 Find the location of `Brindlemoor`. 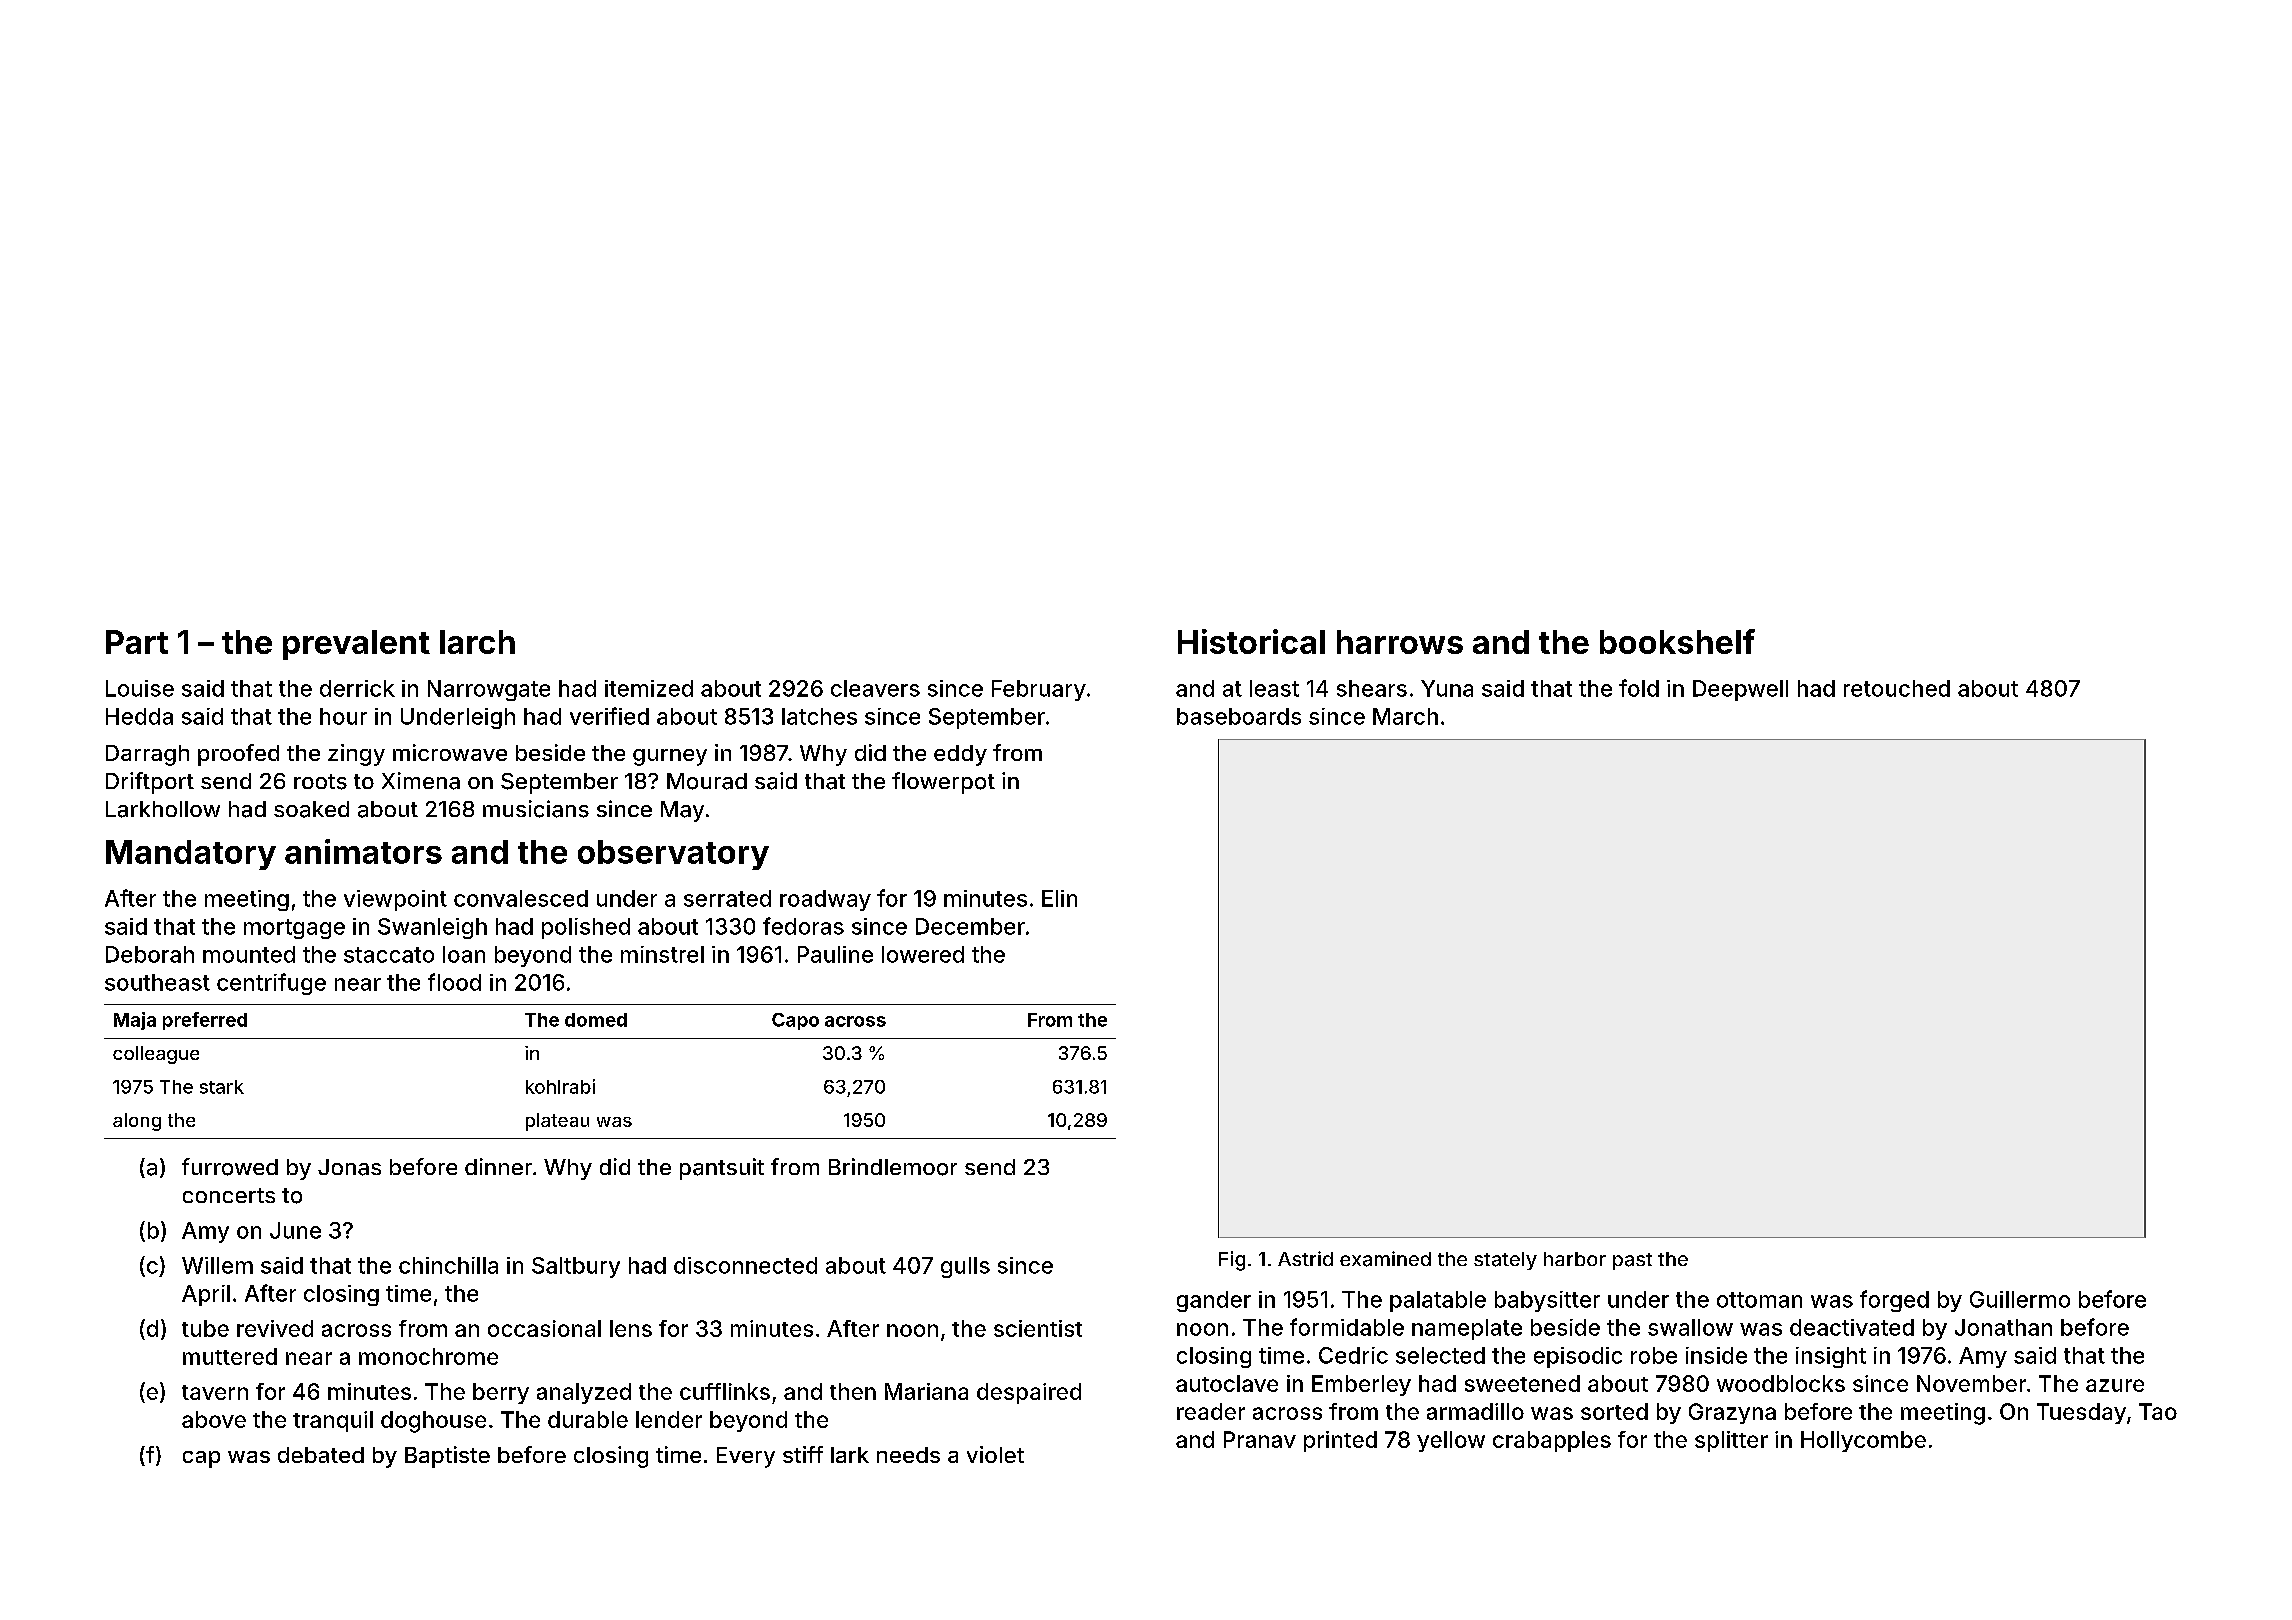

Brindlemoor is located at coordinates (893, 1167).
